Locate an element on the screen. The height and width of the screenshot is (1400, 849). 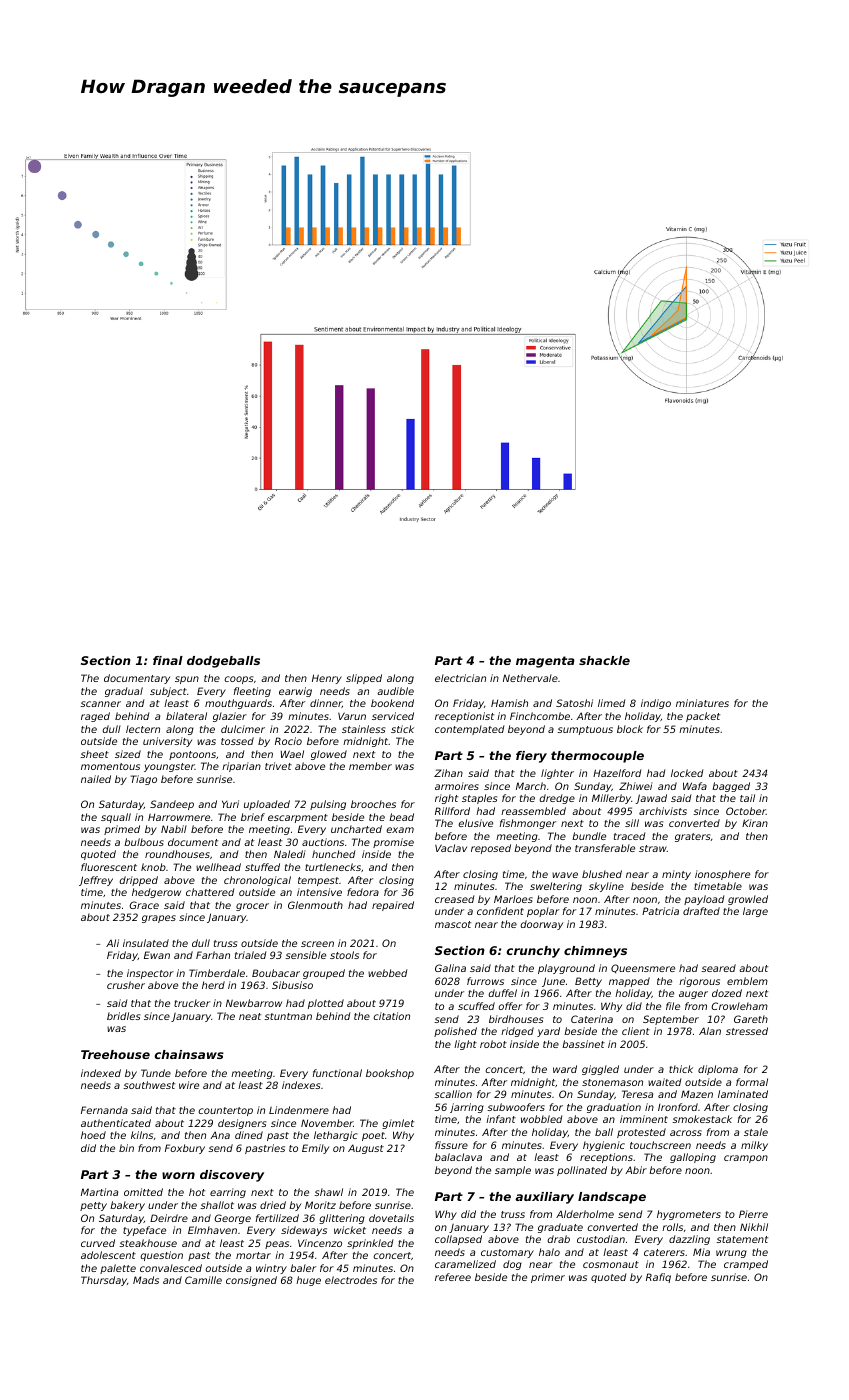
stuntman is located at coordinates (288, 1016).
